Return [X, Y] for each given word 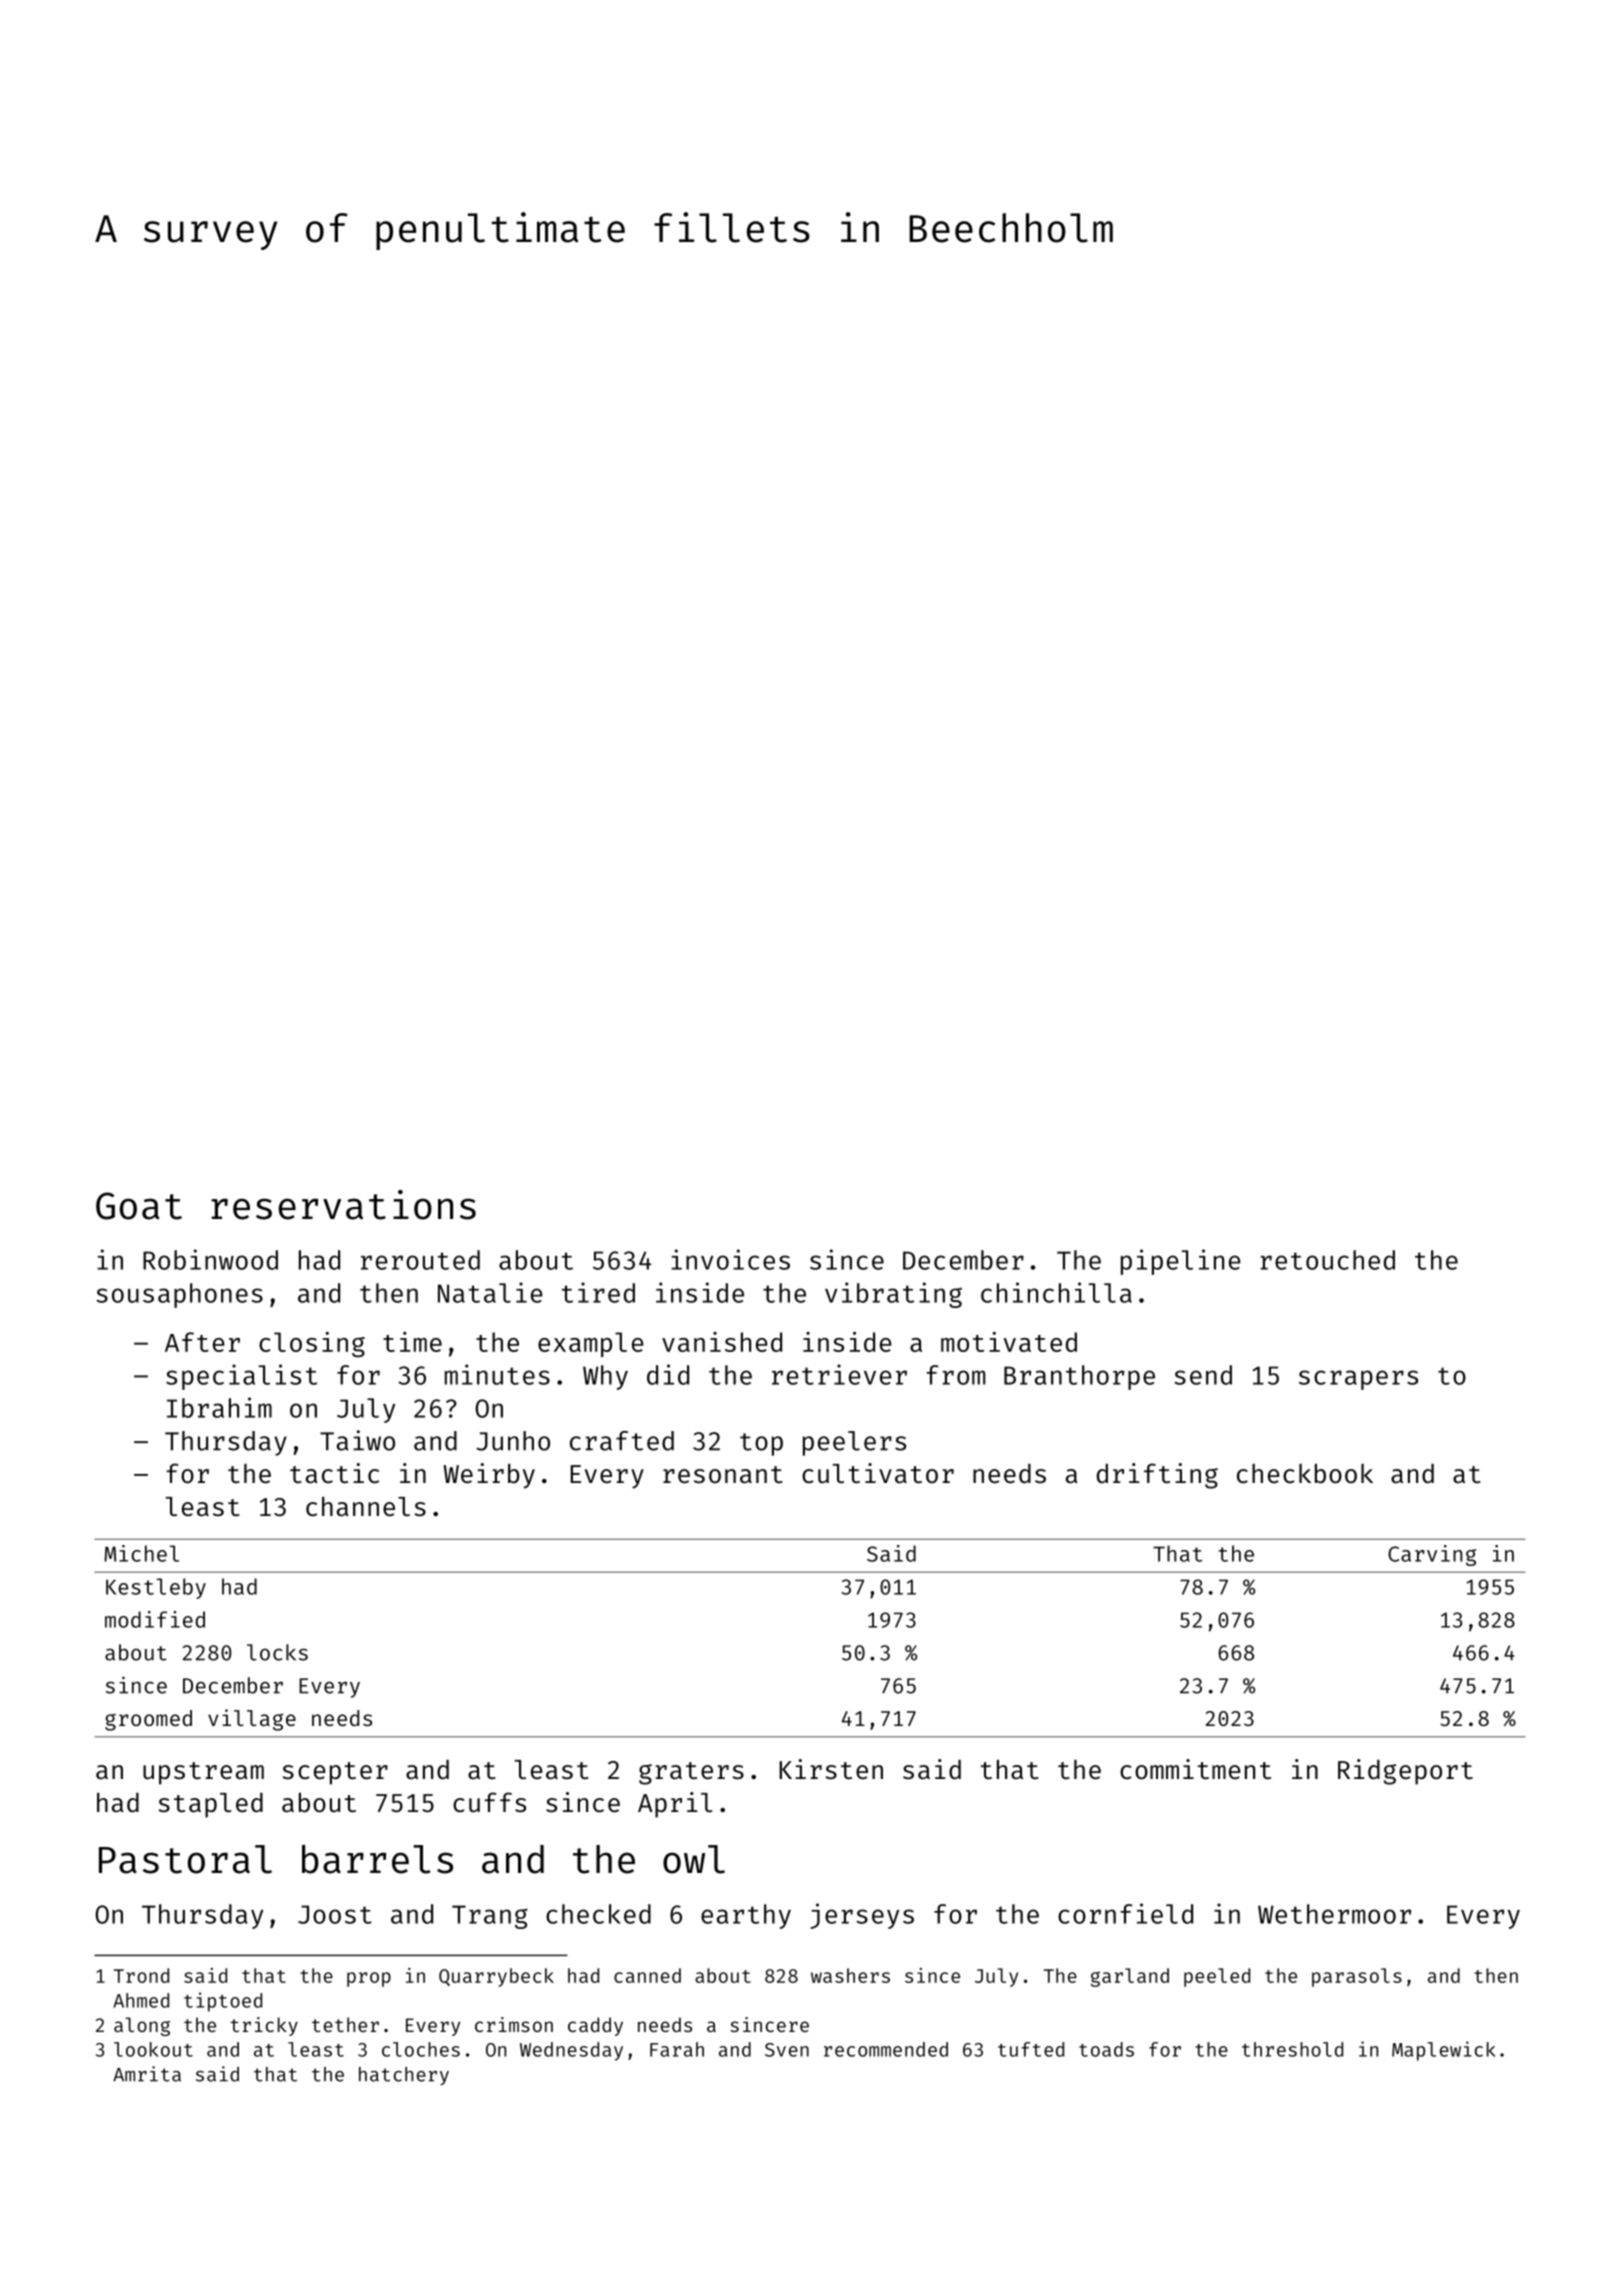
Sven [787, 2050]
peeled [1217, 1977]
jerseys [862, 1916]
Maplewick [1444, 2051]
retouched [1327, 1260]
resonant [723, 1475]
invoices [730, 1259]
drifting [1157, 1476]
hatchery [404, 2076]
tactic [334, 1473]
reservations [343, 1205]
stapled [210, 1805]
